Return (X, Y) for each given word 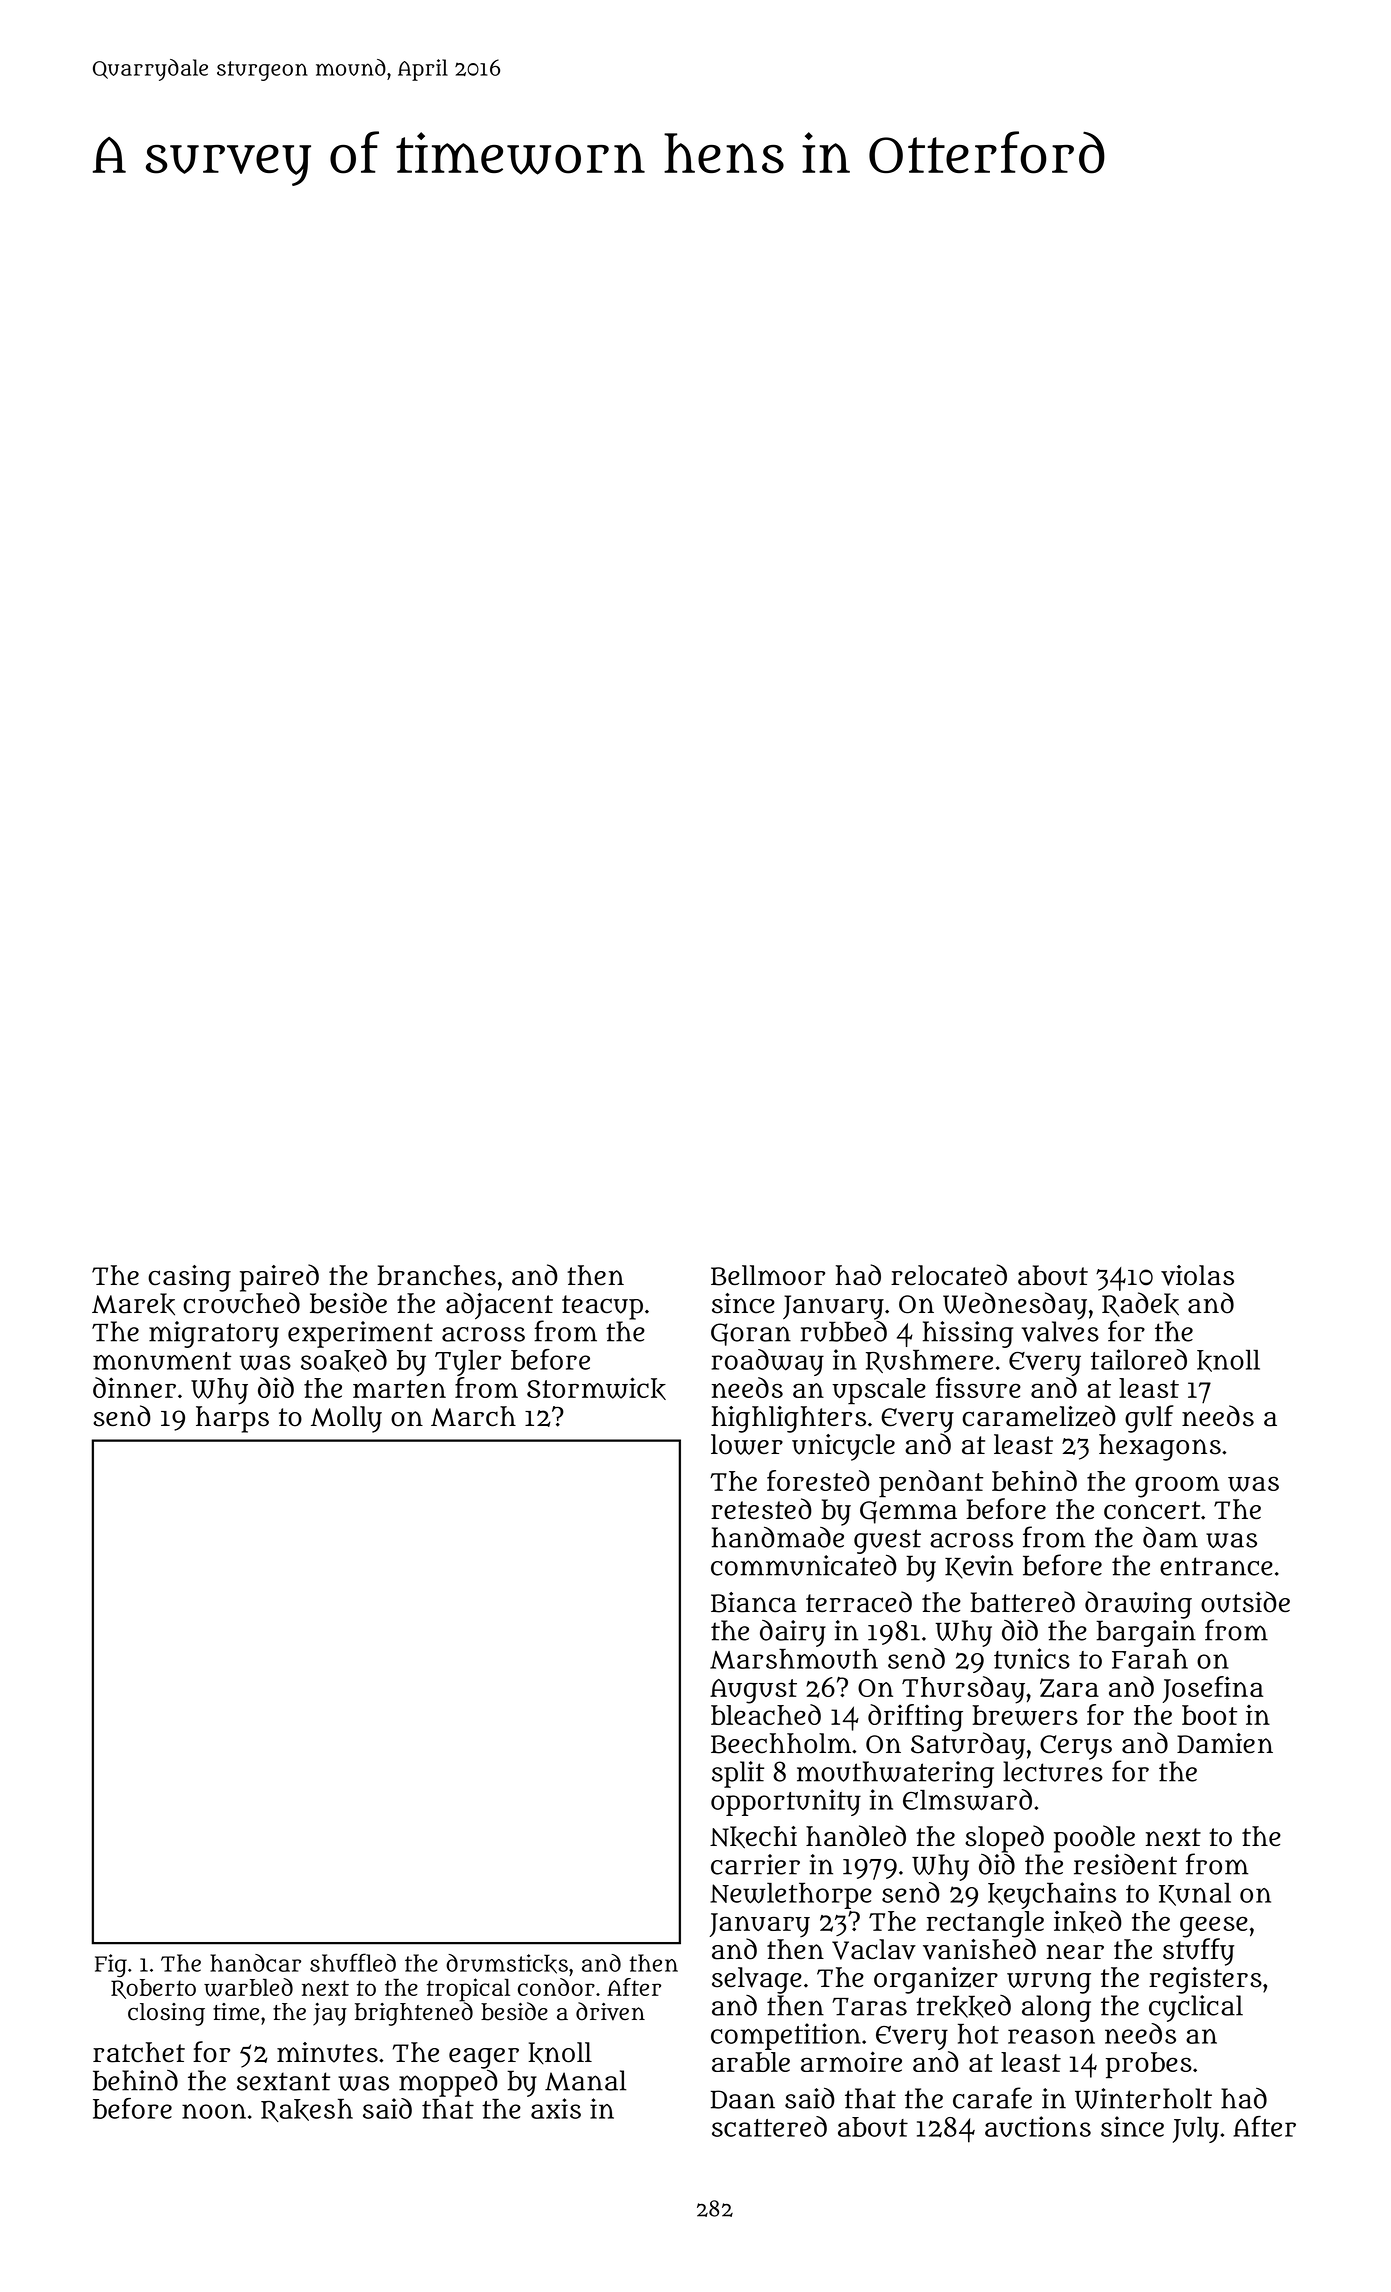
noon (214, 2111)
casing (189, 1278)
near (1075, 1952)
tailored (1139, 1359)
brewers (1025, 1715)
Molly (346, 1419)
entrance (1216, 1566)
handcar (255, 1963)
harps (232, 1419)
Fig (111, 1966)
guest (887, 1541)
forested (818, 1480)
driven (610, 2011)
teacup (602, 1307)
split (738, 1774)
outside (1245, 1602)
